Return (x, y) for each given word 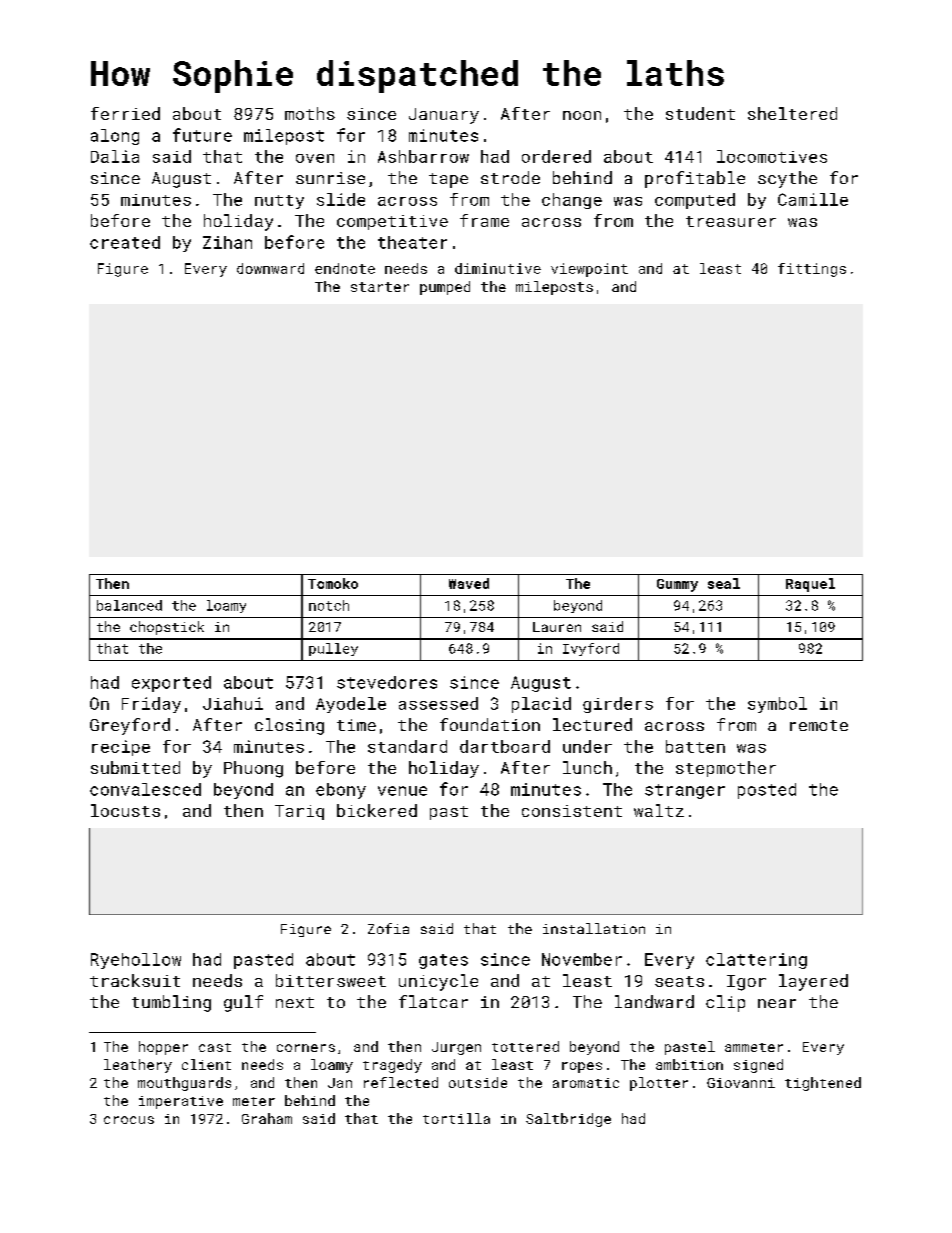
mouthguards (184, 1084)
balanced (129, 605)
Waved (469, 583)
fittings (812, 270)
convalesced (145, 789)
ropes (582, 1067)
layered (813, 982)
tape (448, 180)
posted (767, 791)
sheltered (792, 113)
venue (402, 791)
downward (270, 268)
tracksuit (135, 980)
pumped (445, 288)
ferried (125, 113)
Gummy (677, 585)
